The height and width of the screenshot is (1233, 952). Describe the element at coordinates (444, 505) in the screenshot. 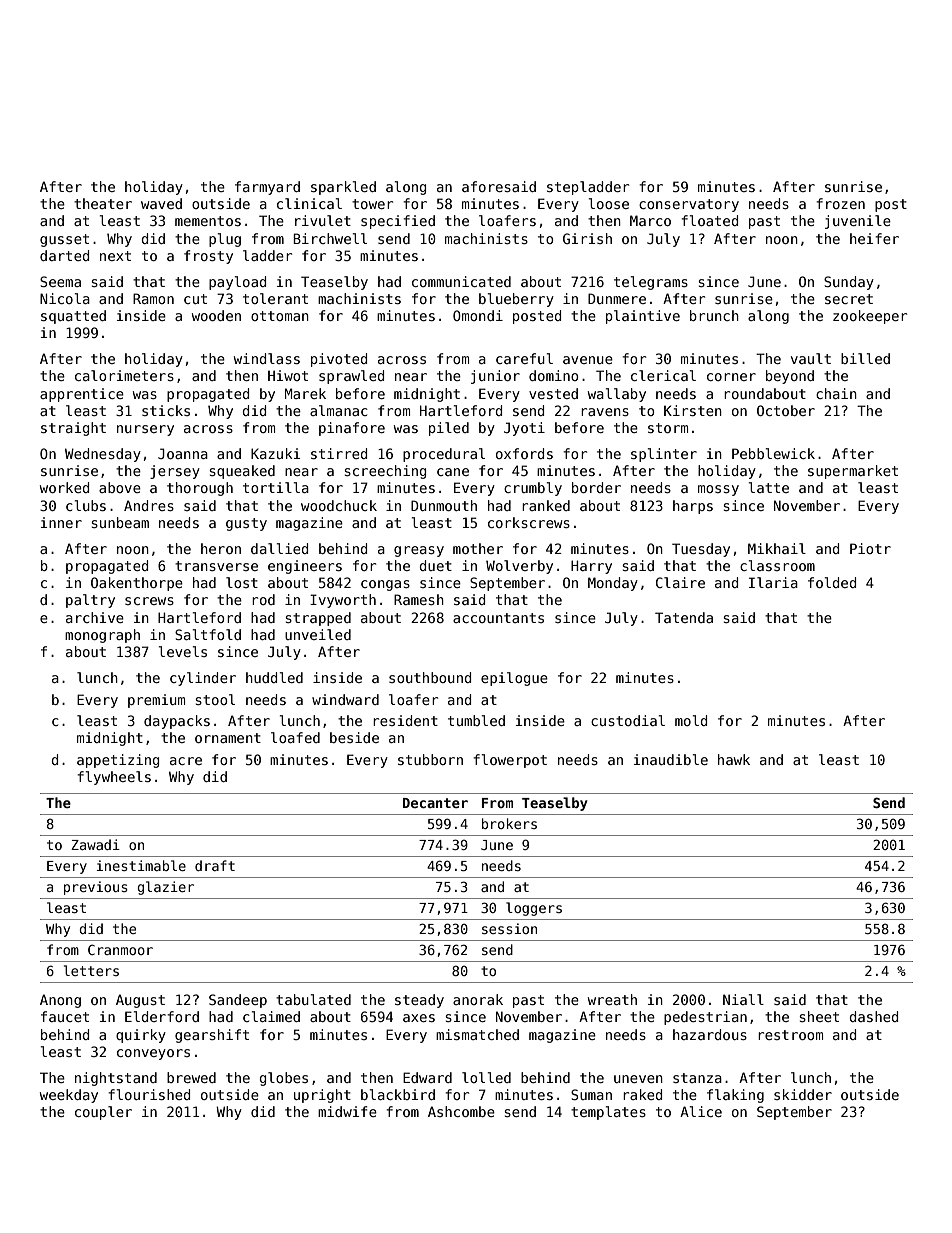

I see `Dunmouth` at that location.
